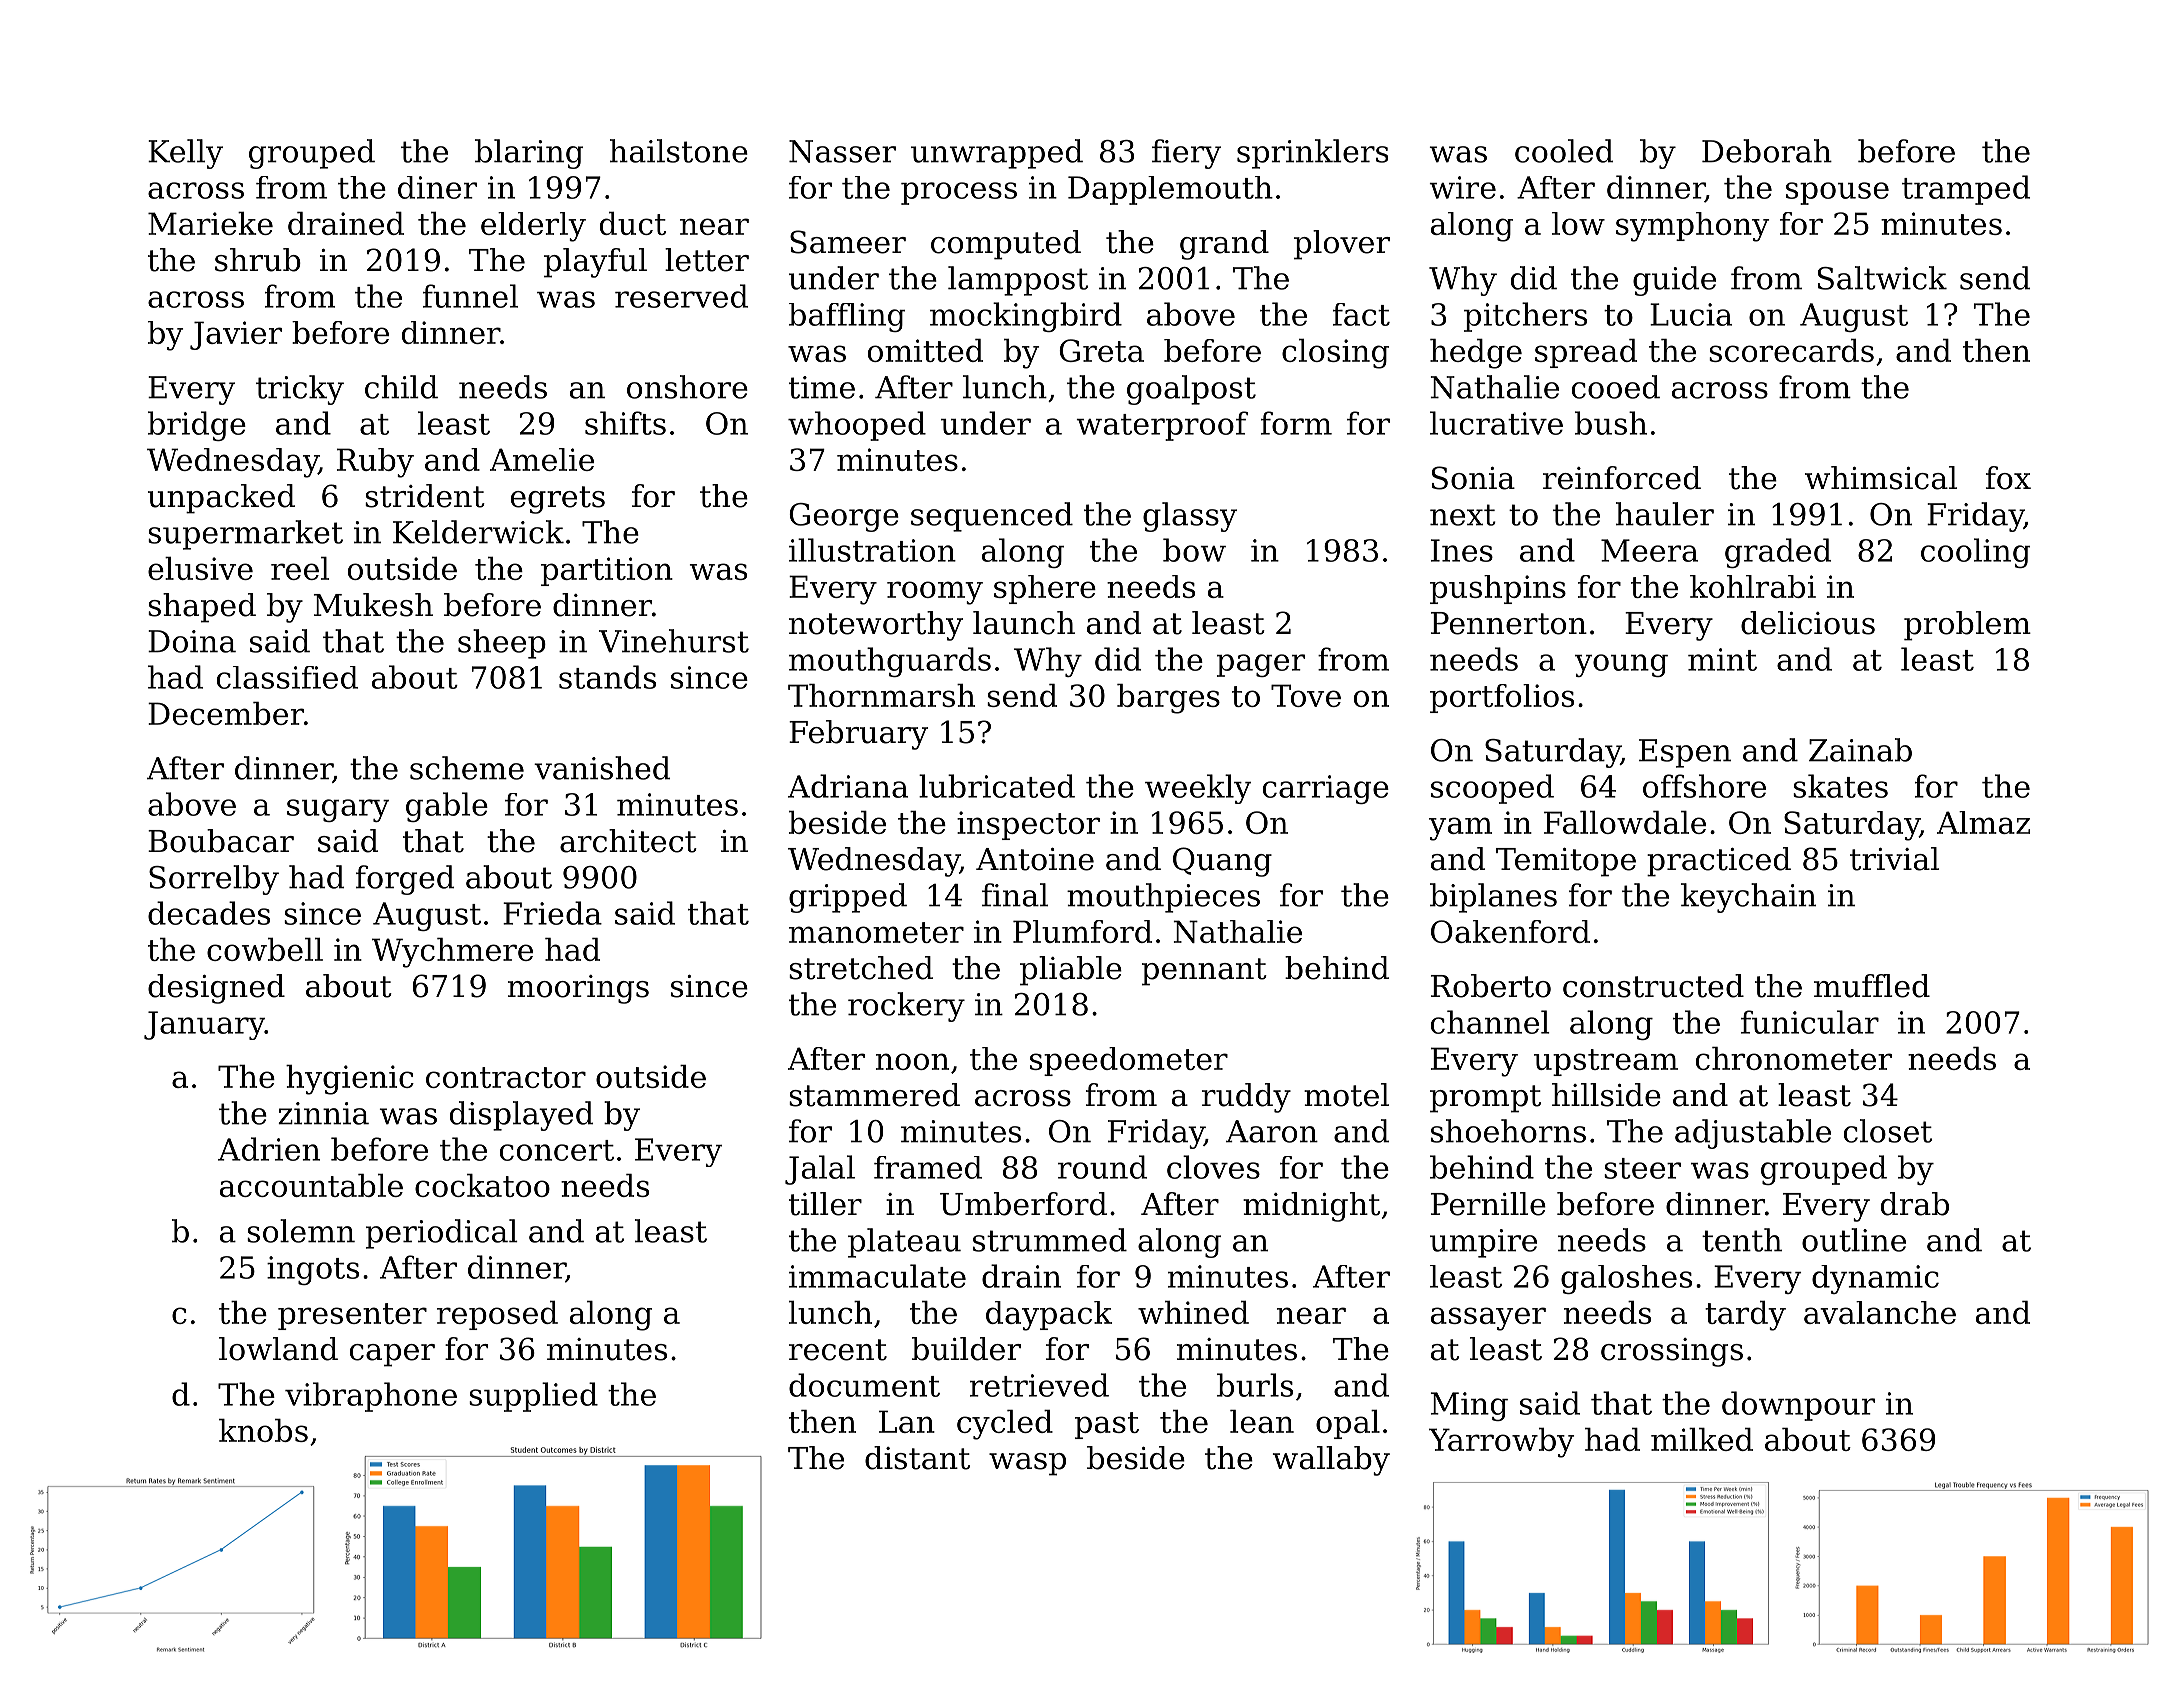  Describe the element at coordinates (552, 913) in the document. I see `Frieda` at that location.
